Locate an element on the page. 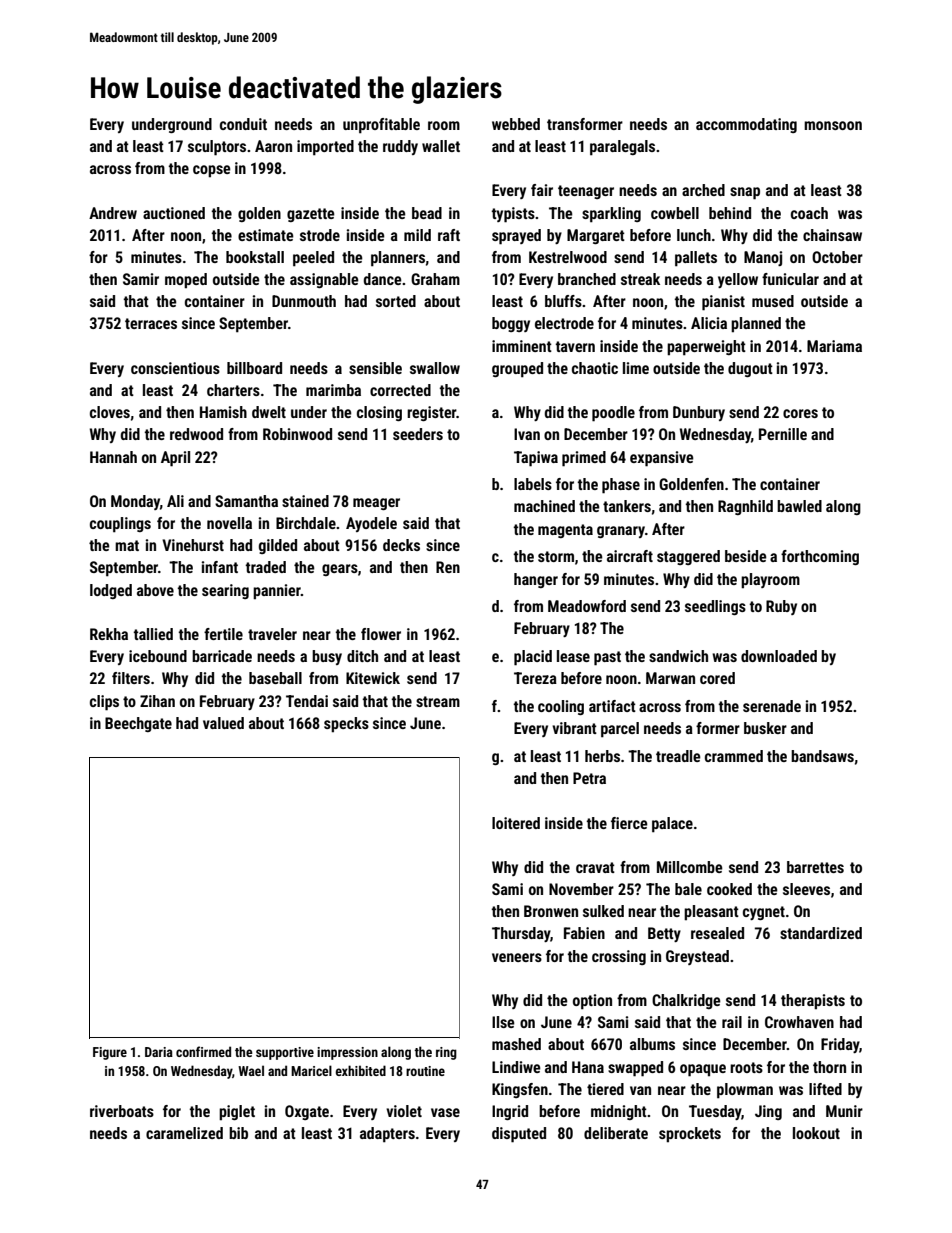 The image size is (952, 1233). option is located at coordinates (592, 1002).
